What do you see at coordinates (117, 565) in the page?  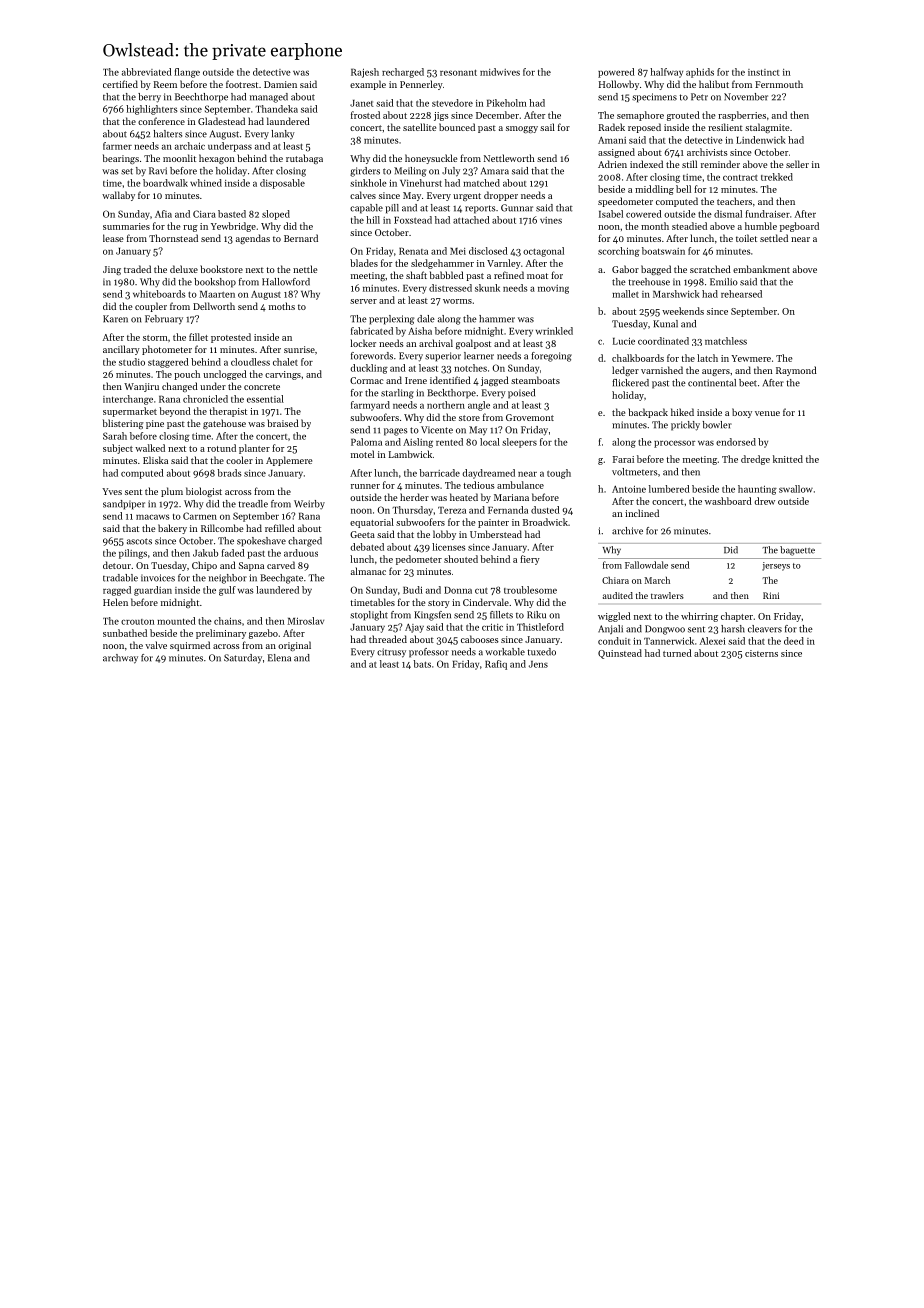 I see `detour` at bounding box center [117, 565].
